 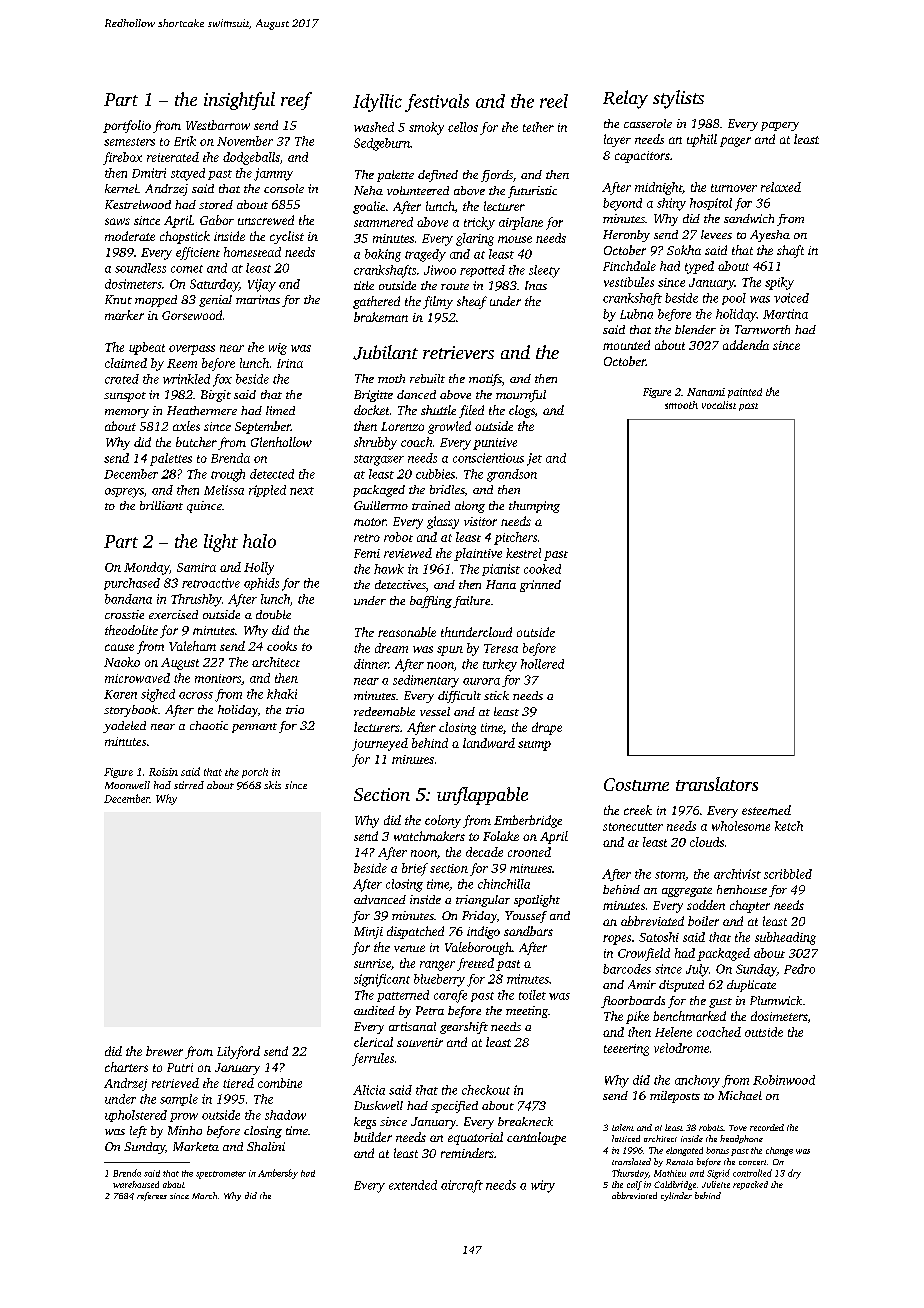 I want to click on painted, so click(x=745, y=393).
